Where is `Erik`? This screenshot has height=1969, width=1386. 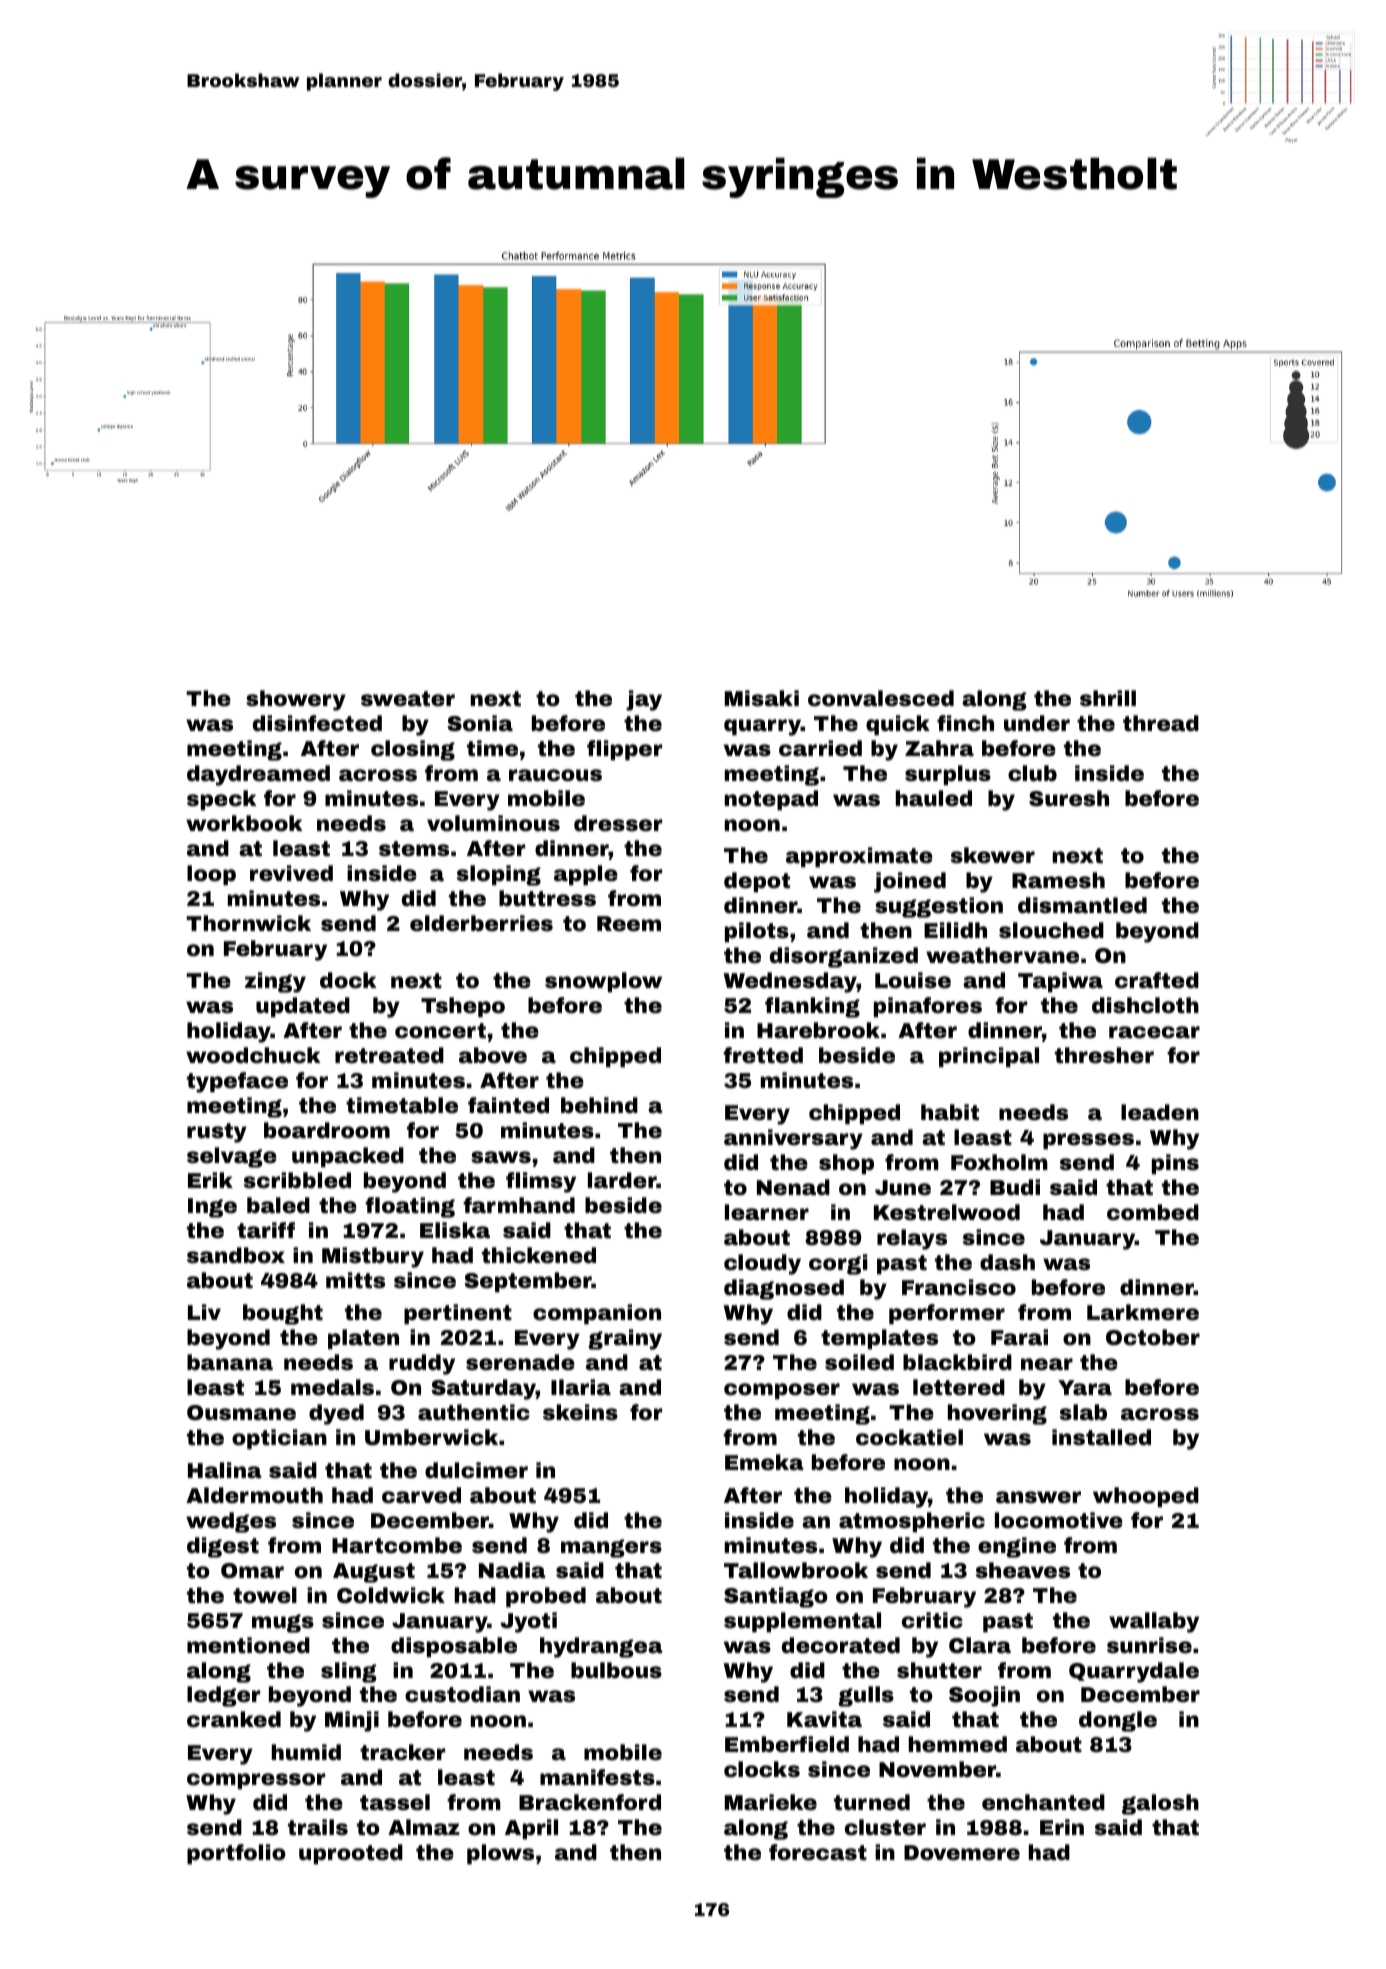 Erik is located at coordinates (210, 1180).
